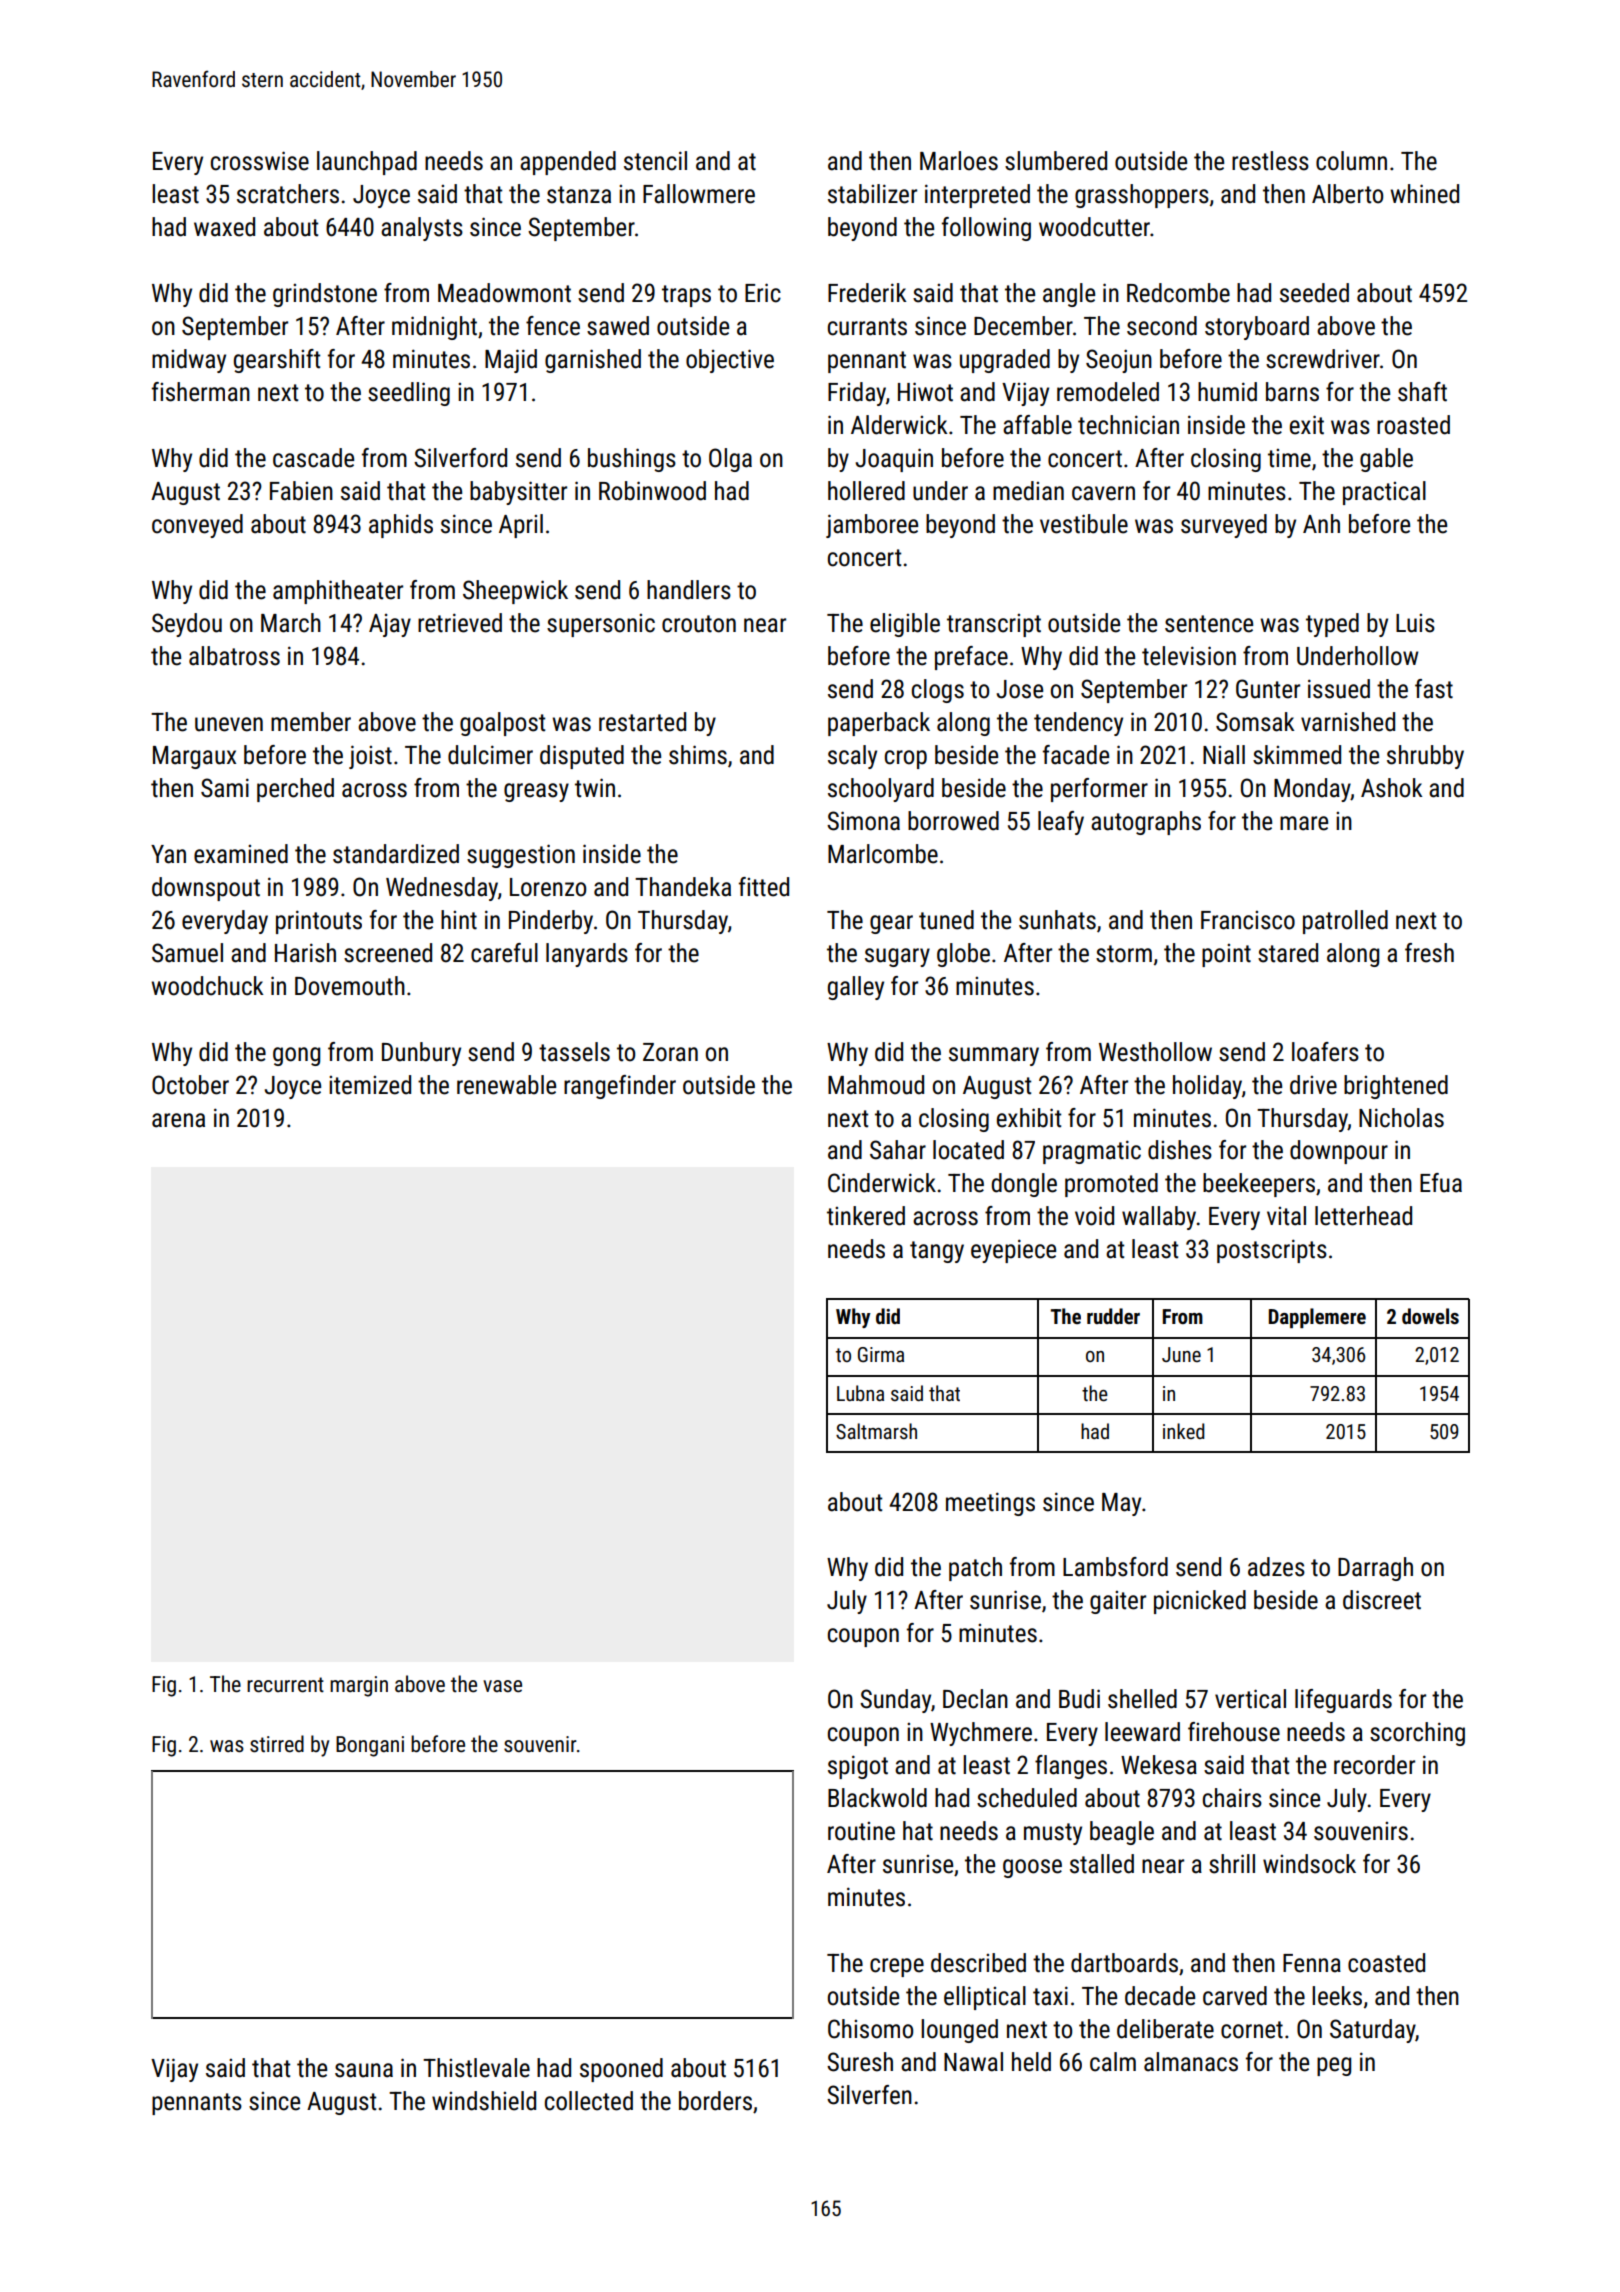 This screenshot has height=2292, width=1620. Describe the element at coordinates (905, 625) in the screenshot. I see `eligible` at that location.
